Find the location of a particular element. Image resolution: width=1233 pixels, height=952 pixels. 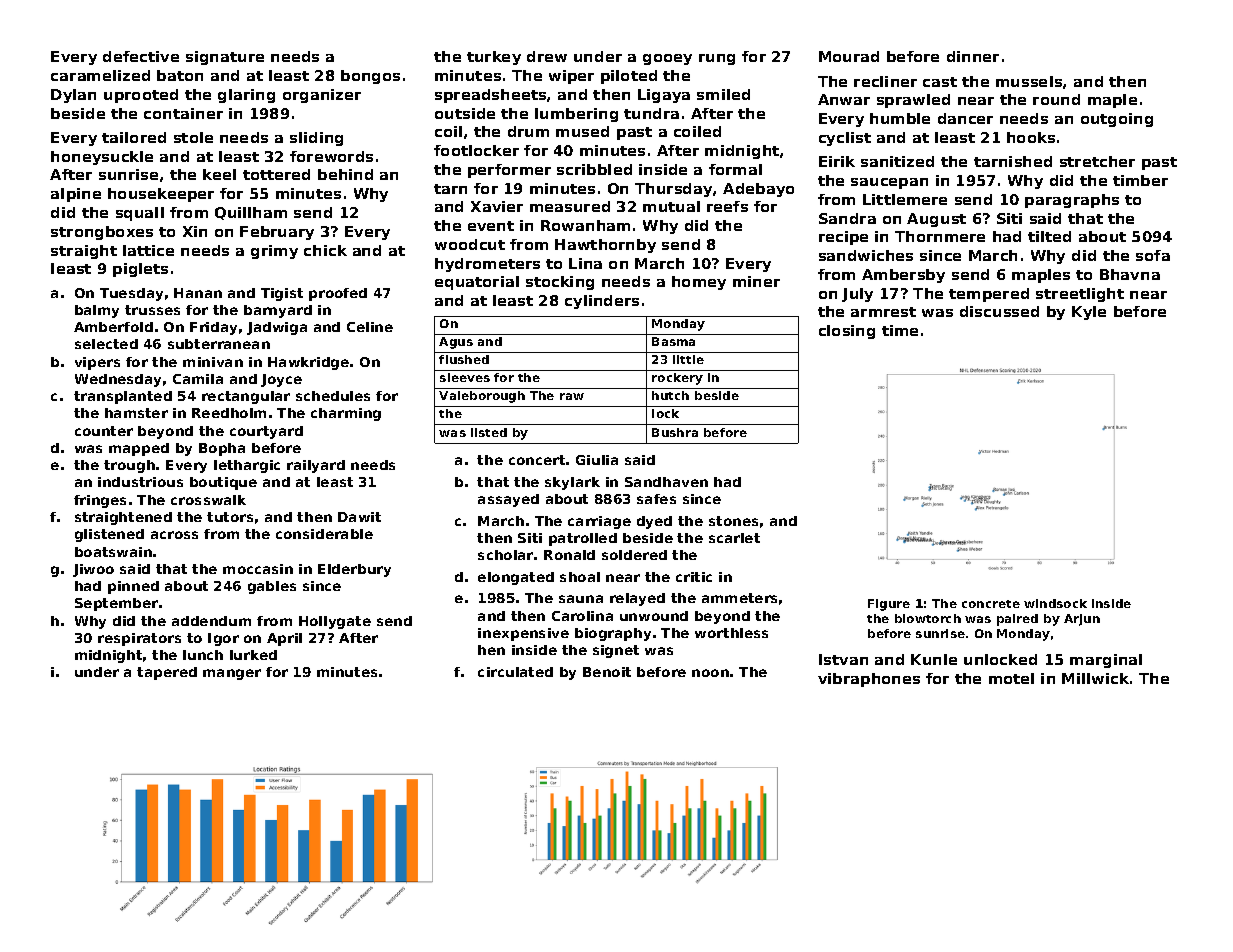

balmy is located at coordinates (97, 311).
